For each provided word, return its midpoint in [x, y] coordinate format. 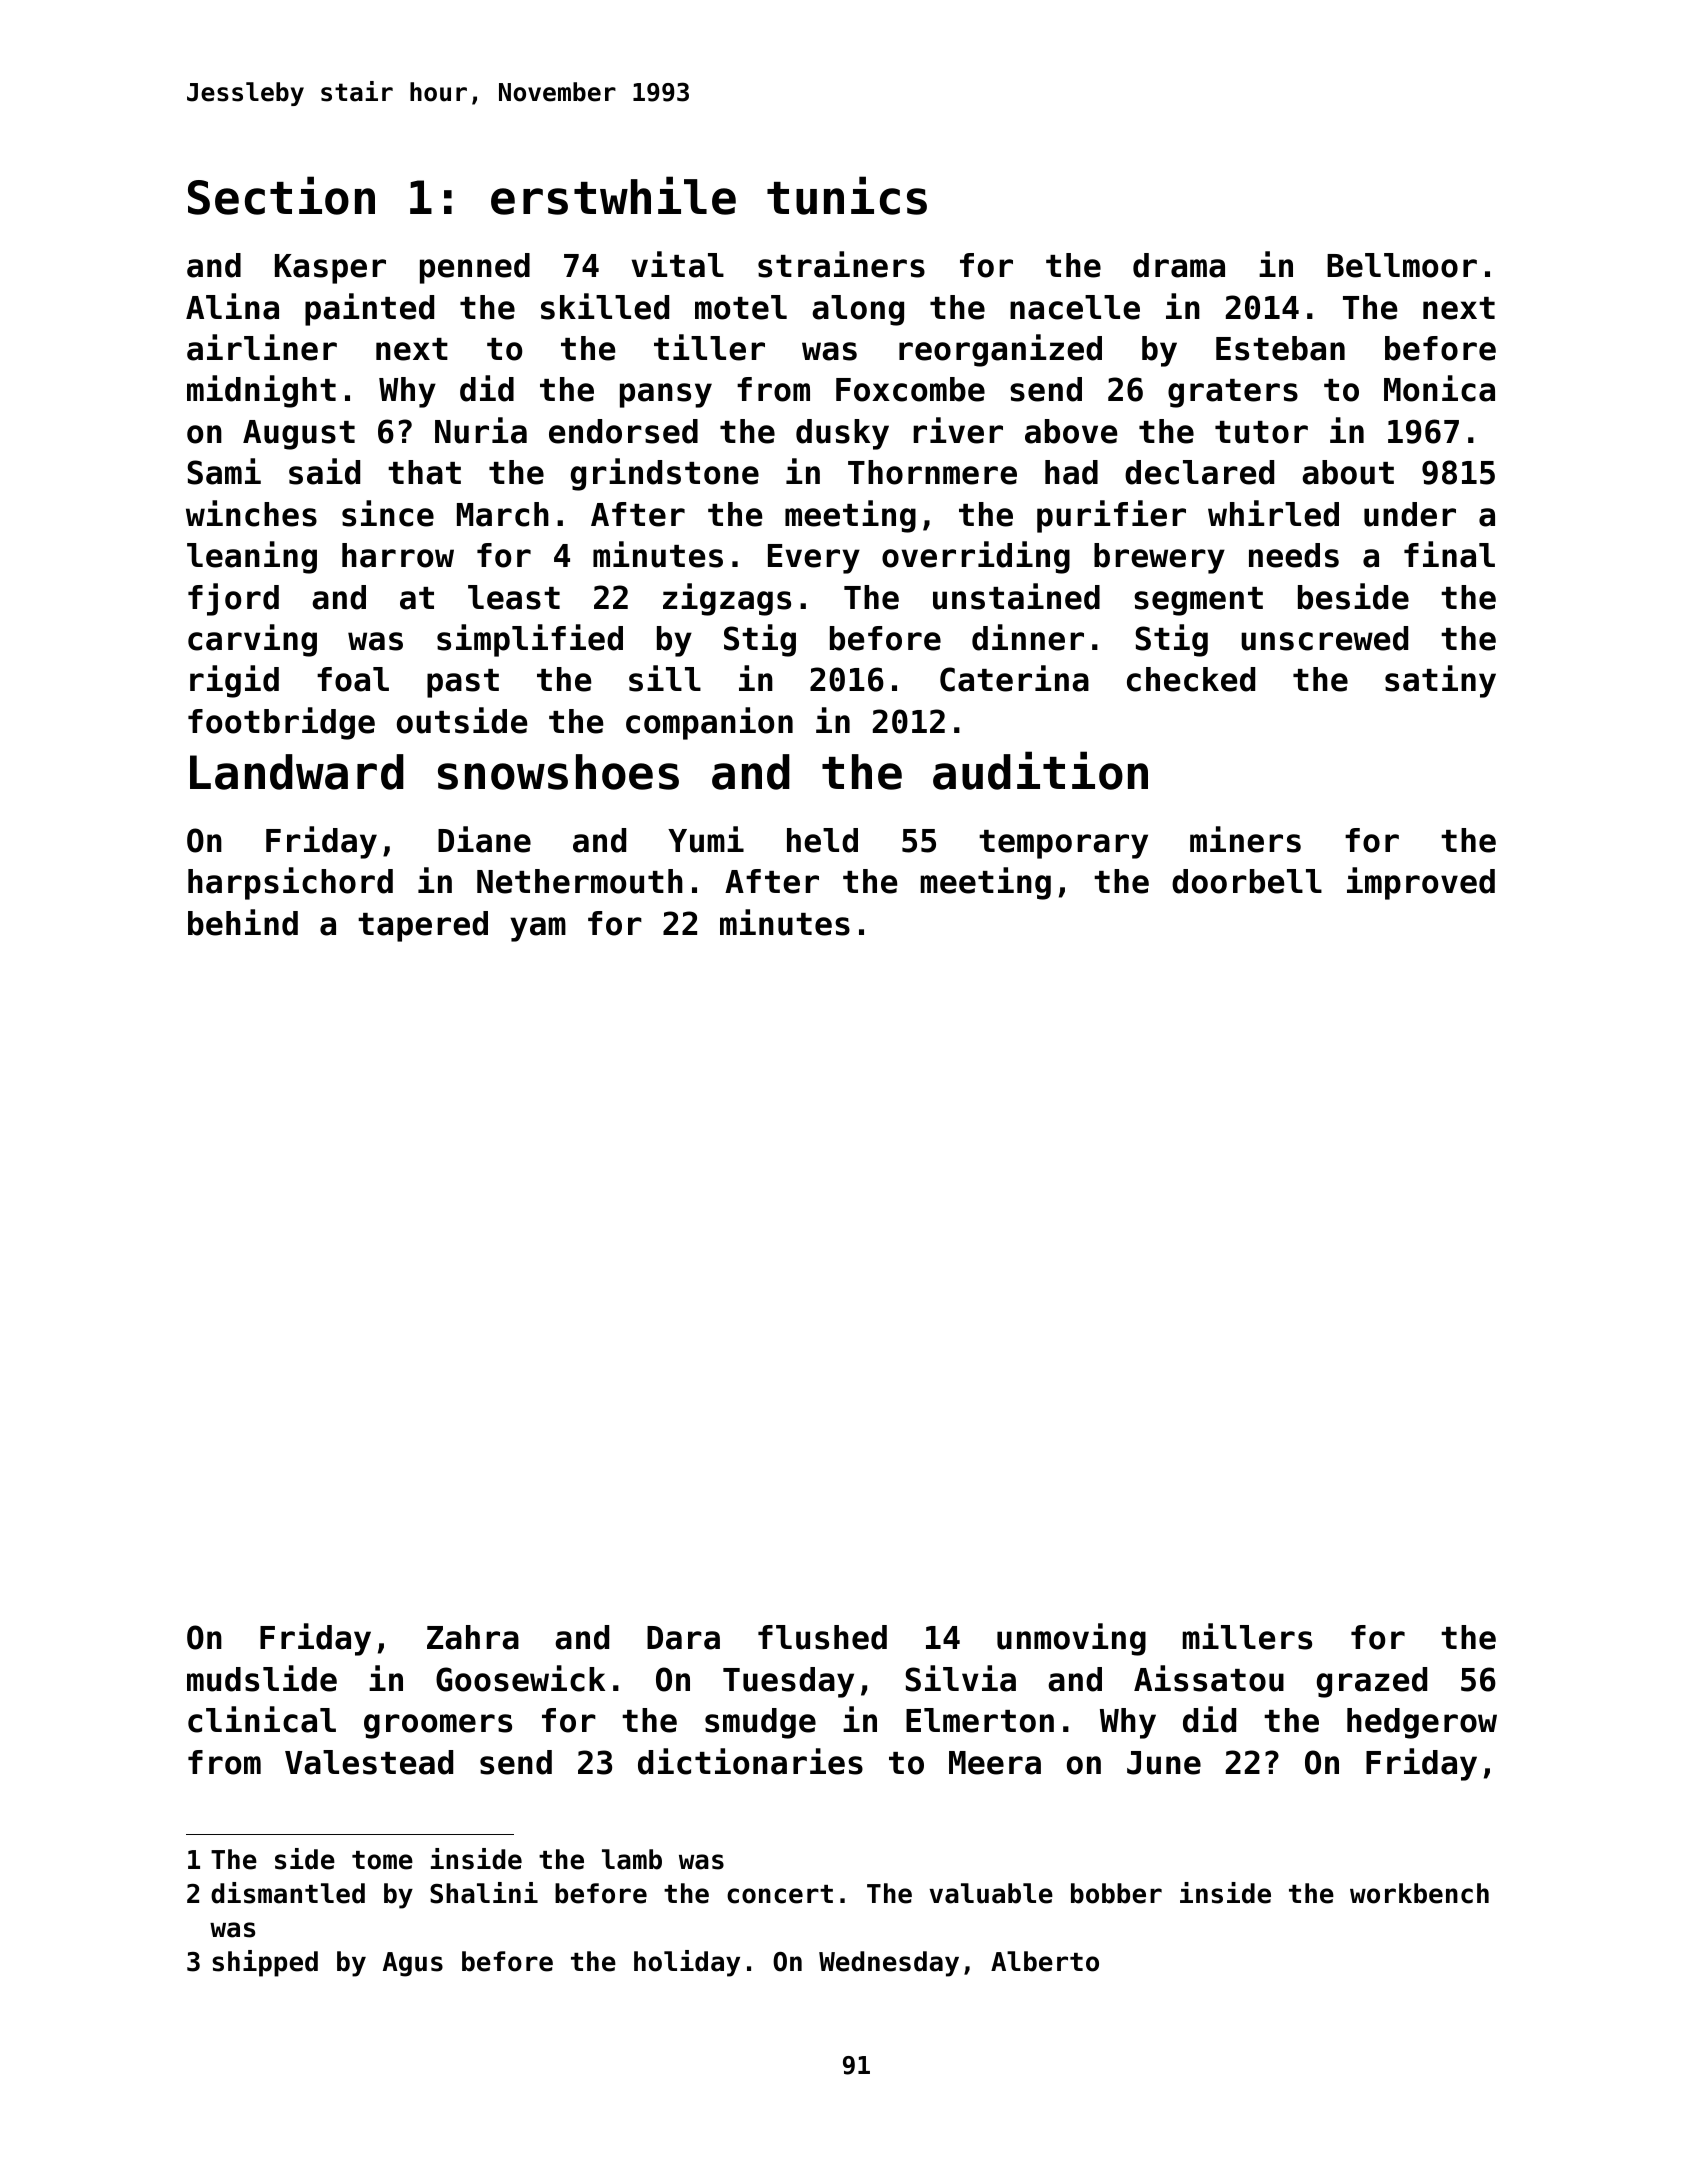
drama [1179, 265]
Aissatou [1209, 1678]
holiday [687, 1963]
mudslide [262, 1678]
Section [281, 195]
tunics [847, 195]
